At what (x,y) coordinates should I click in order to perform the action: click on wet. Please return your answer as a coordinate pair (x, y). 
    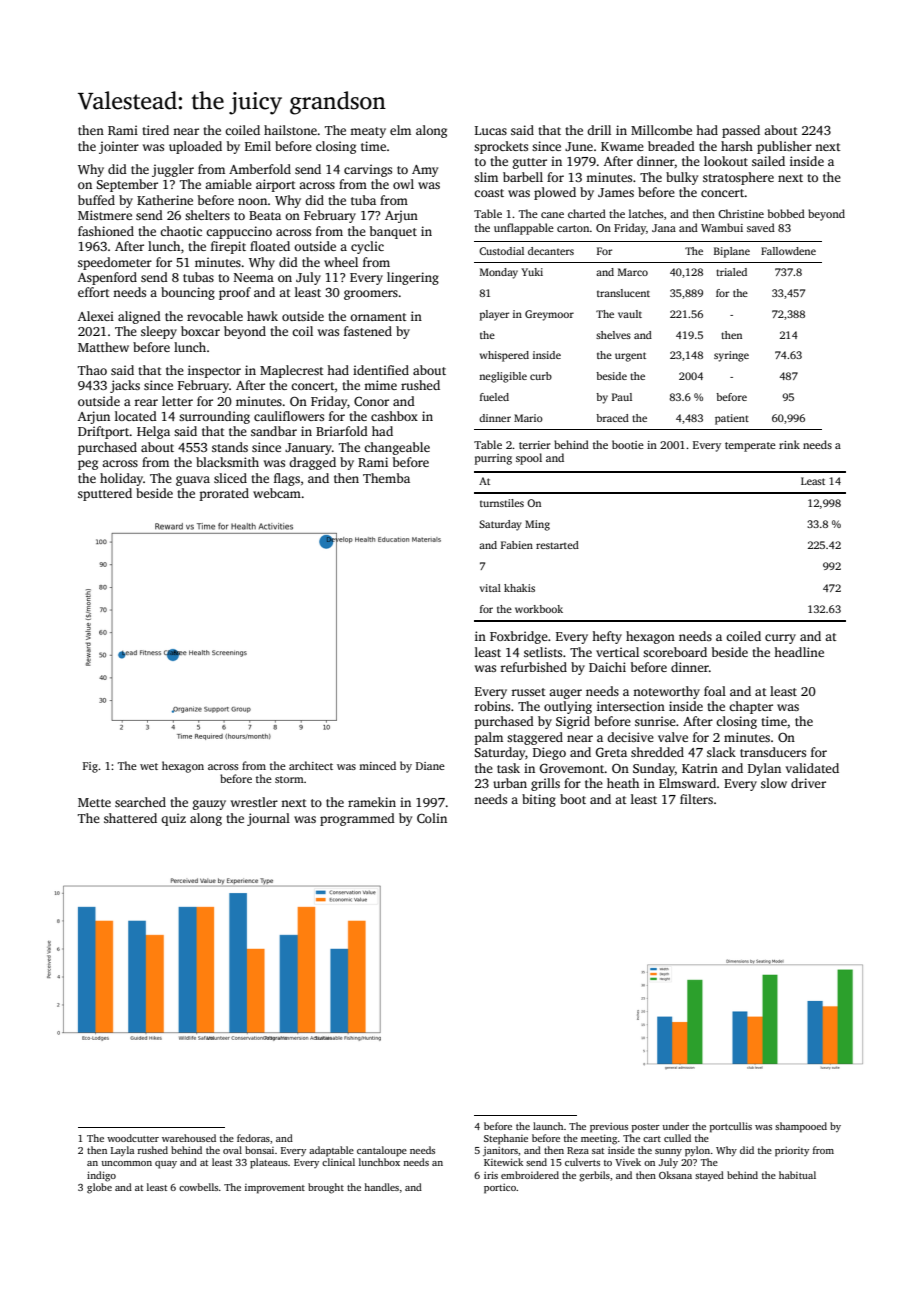
    Looking at the image, I should click on (149, 766).
